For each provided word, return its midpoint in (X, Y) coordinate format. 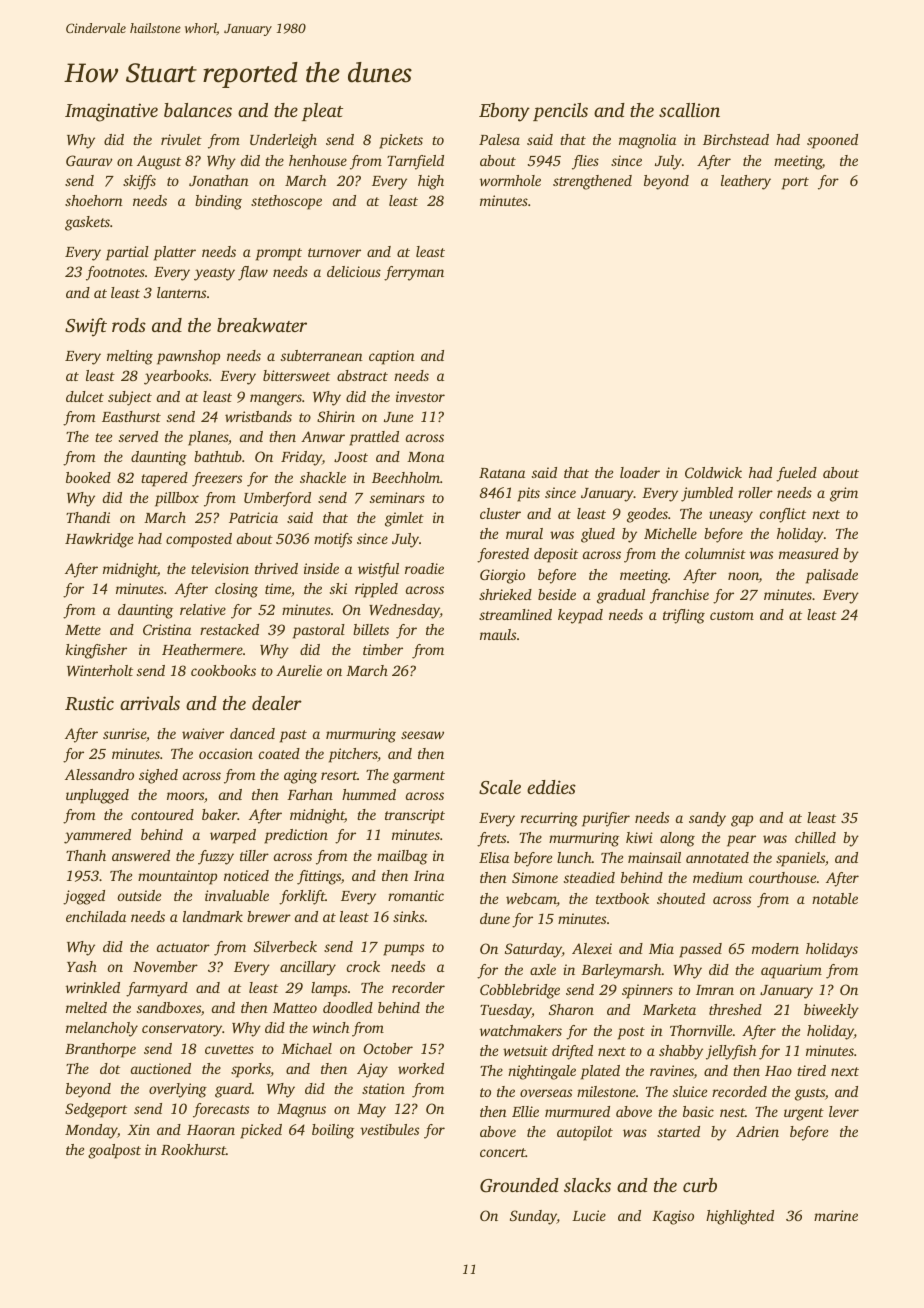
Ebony (504, 112)
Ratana (502, 473)
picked (261, 1131)
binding (218, 202)
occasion (226, 753)
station (383, 1088)
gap (742, 821)
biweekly (831, 1011)
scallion (689, 110)
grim (844, 494)
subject (130, 398)
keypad (580, 616)
